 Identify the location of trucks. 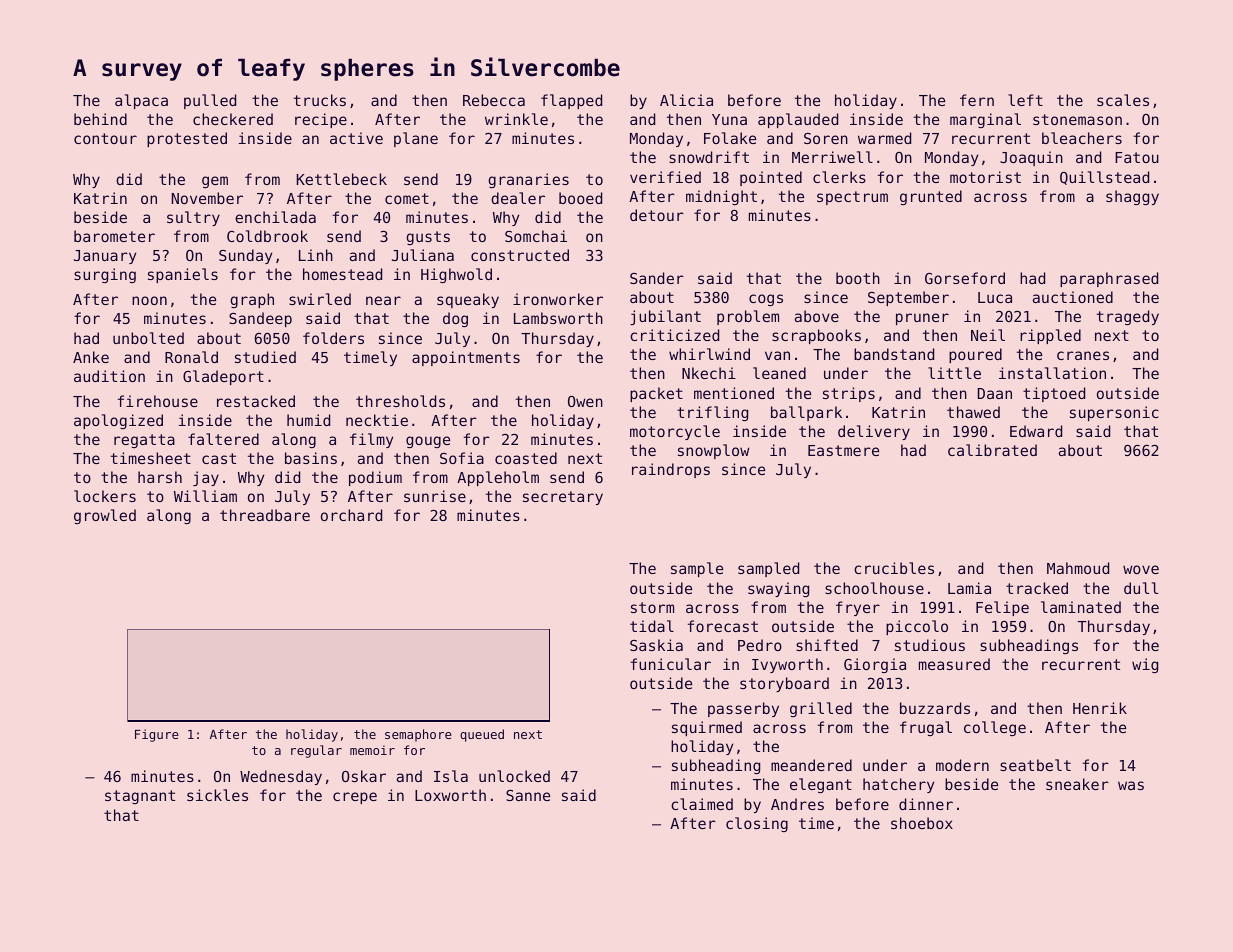
(320, 100).
